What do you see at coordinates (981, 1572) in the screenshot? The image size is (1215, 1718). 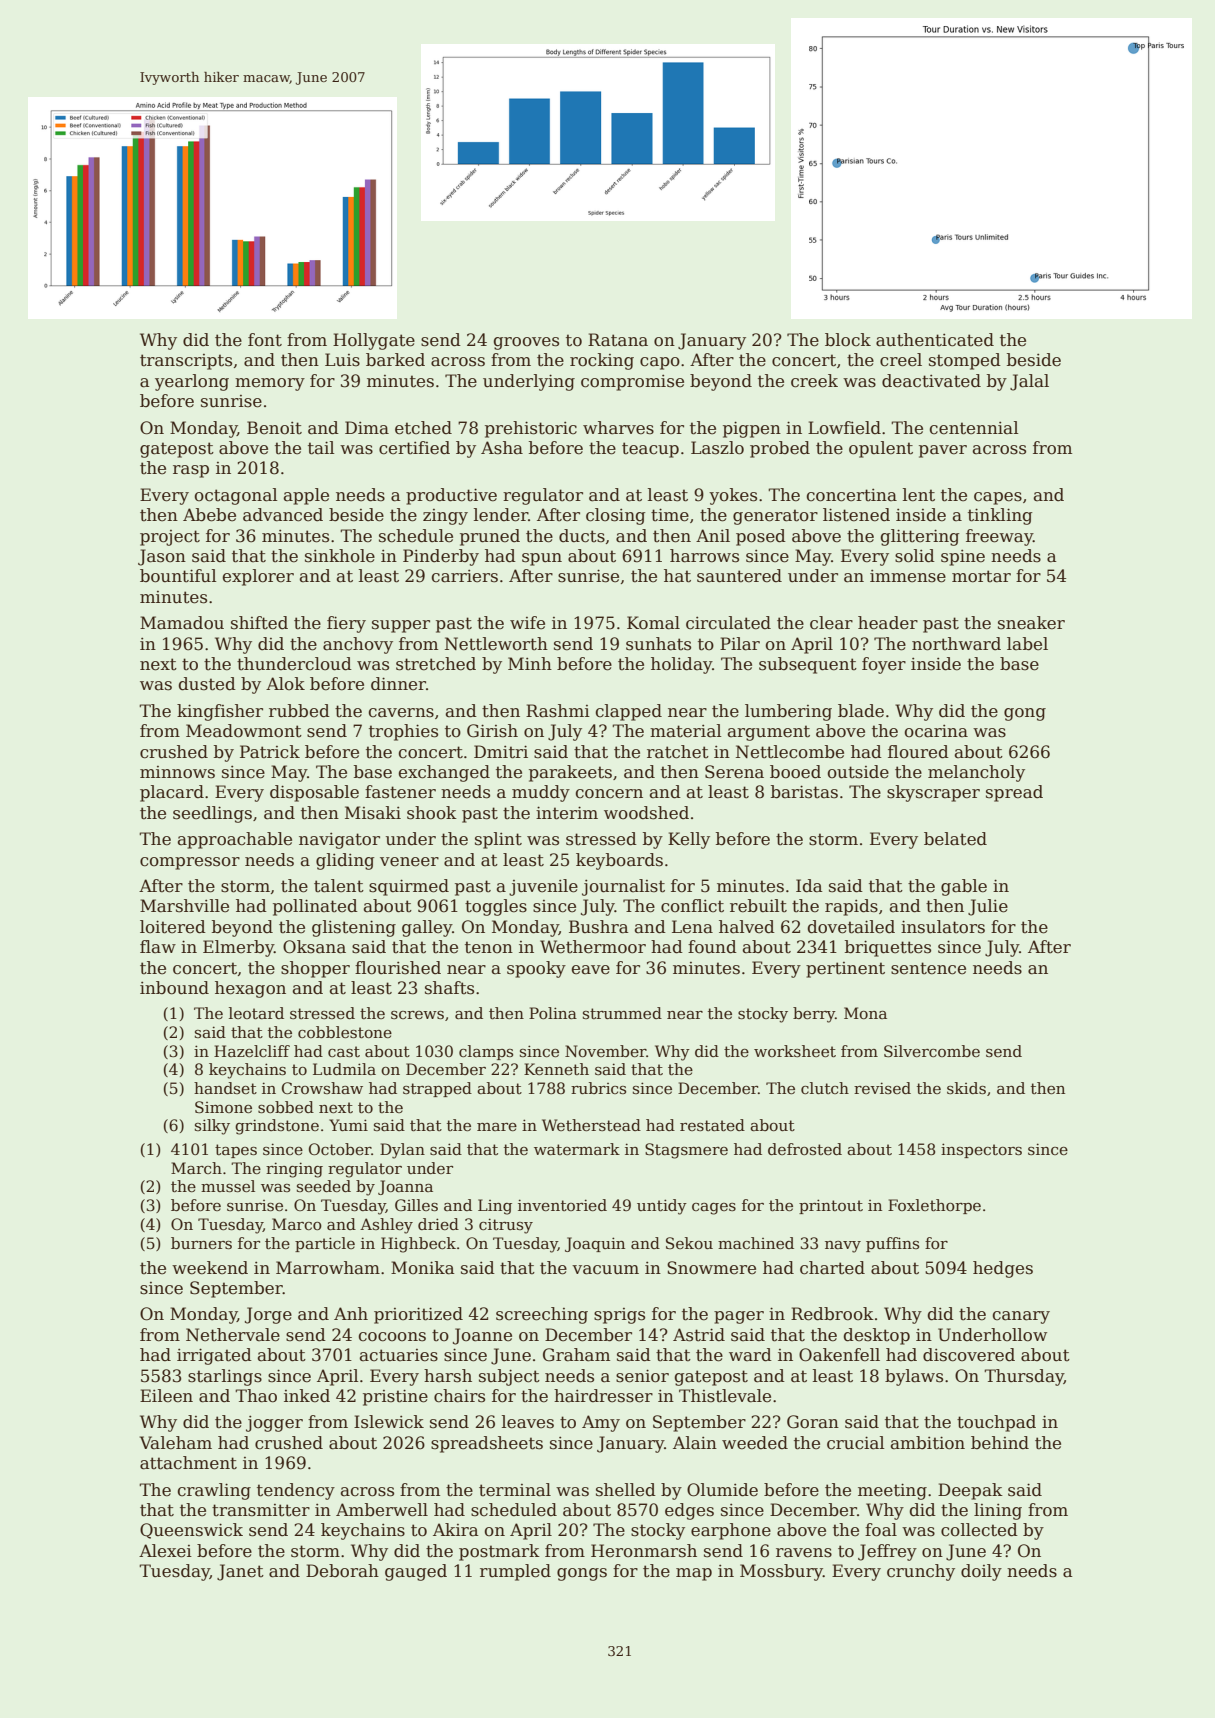 I see `doily` at bounding box center [981, 1572].
